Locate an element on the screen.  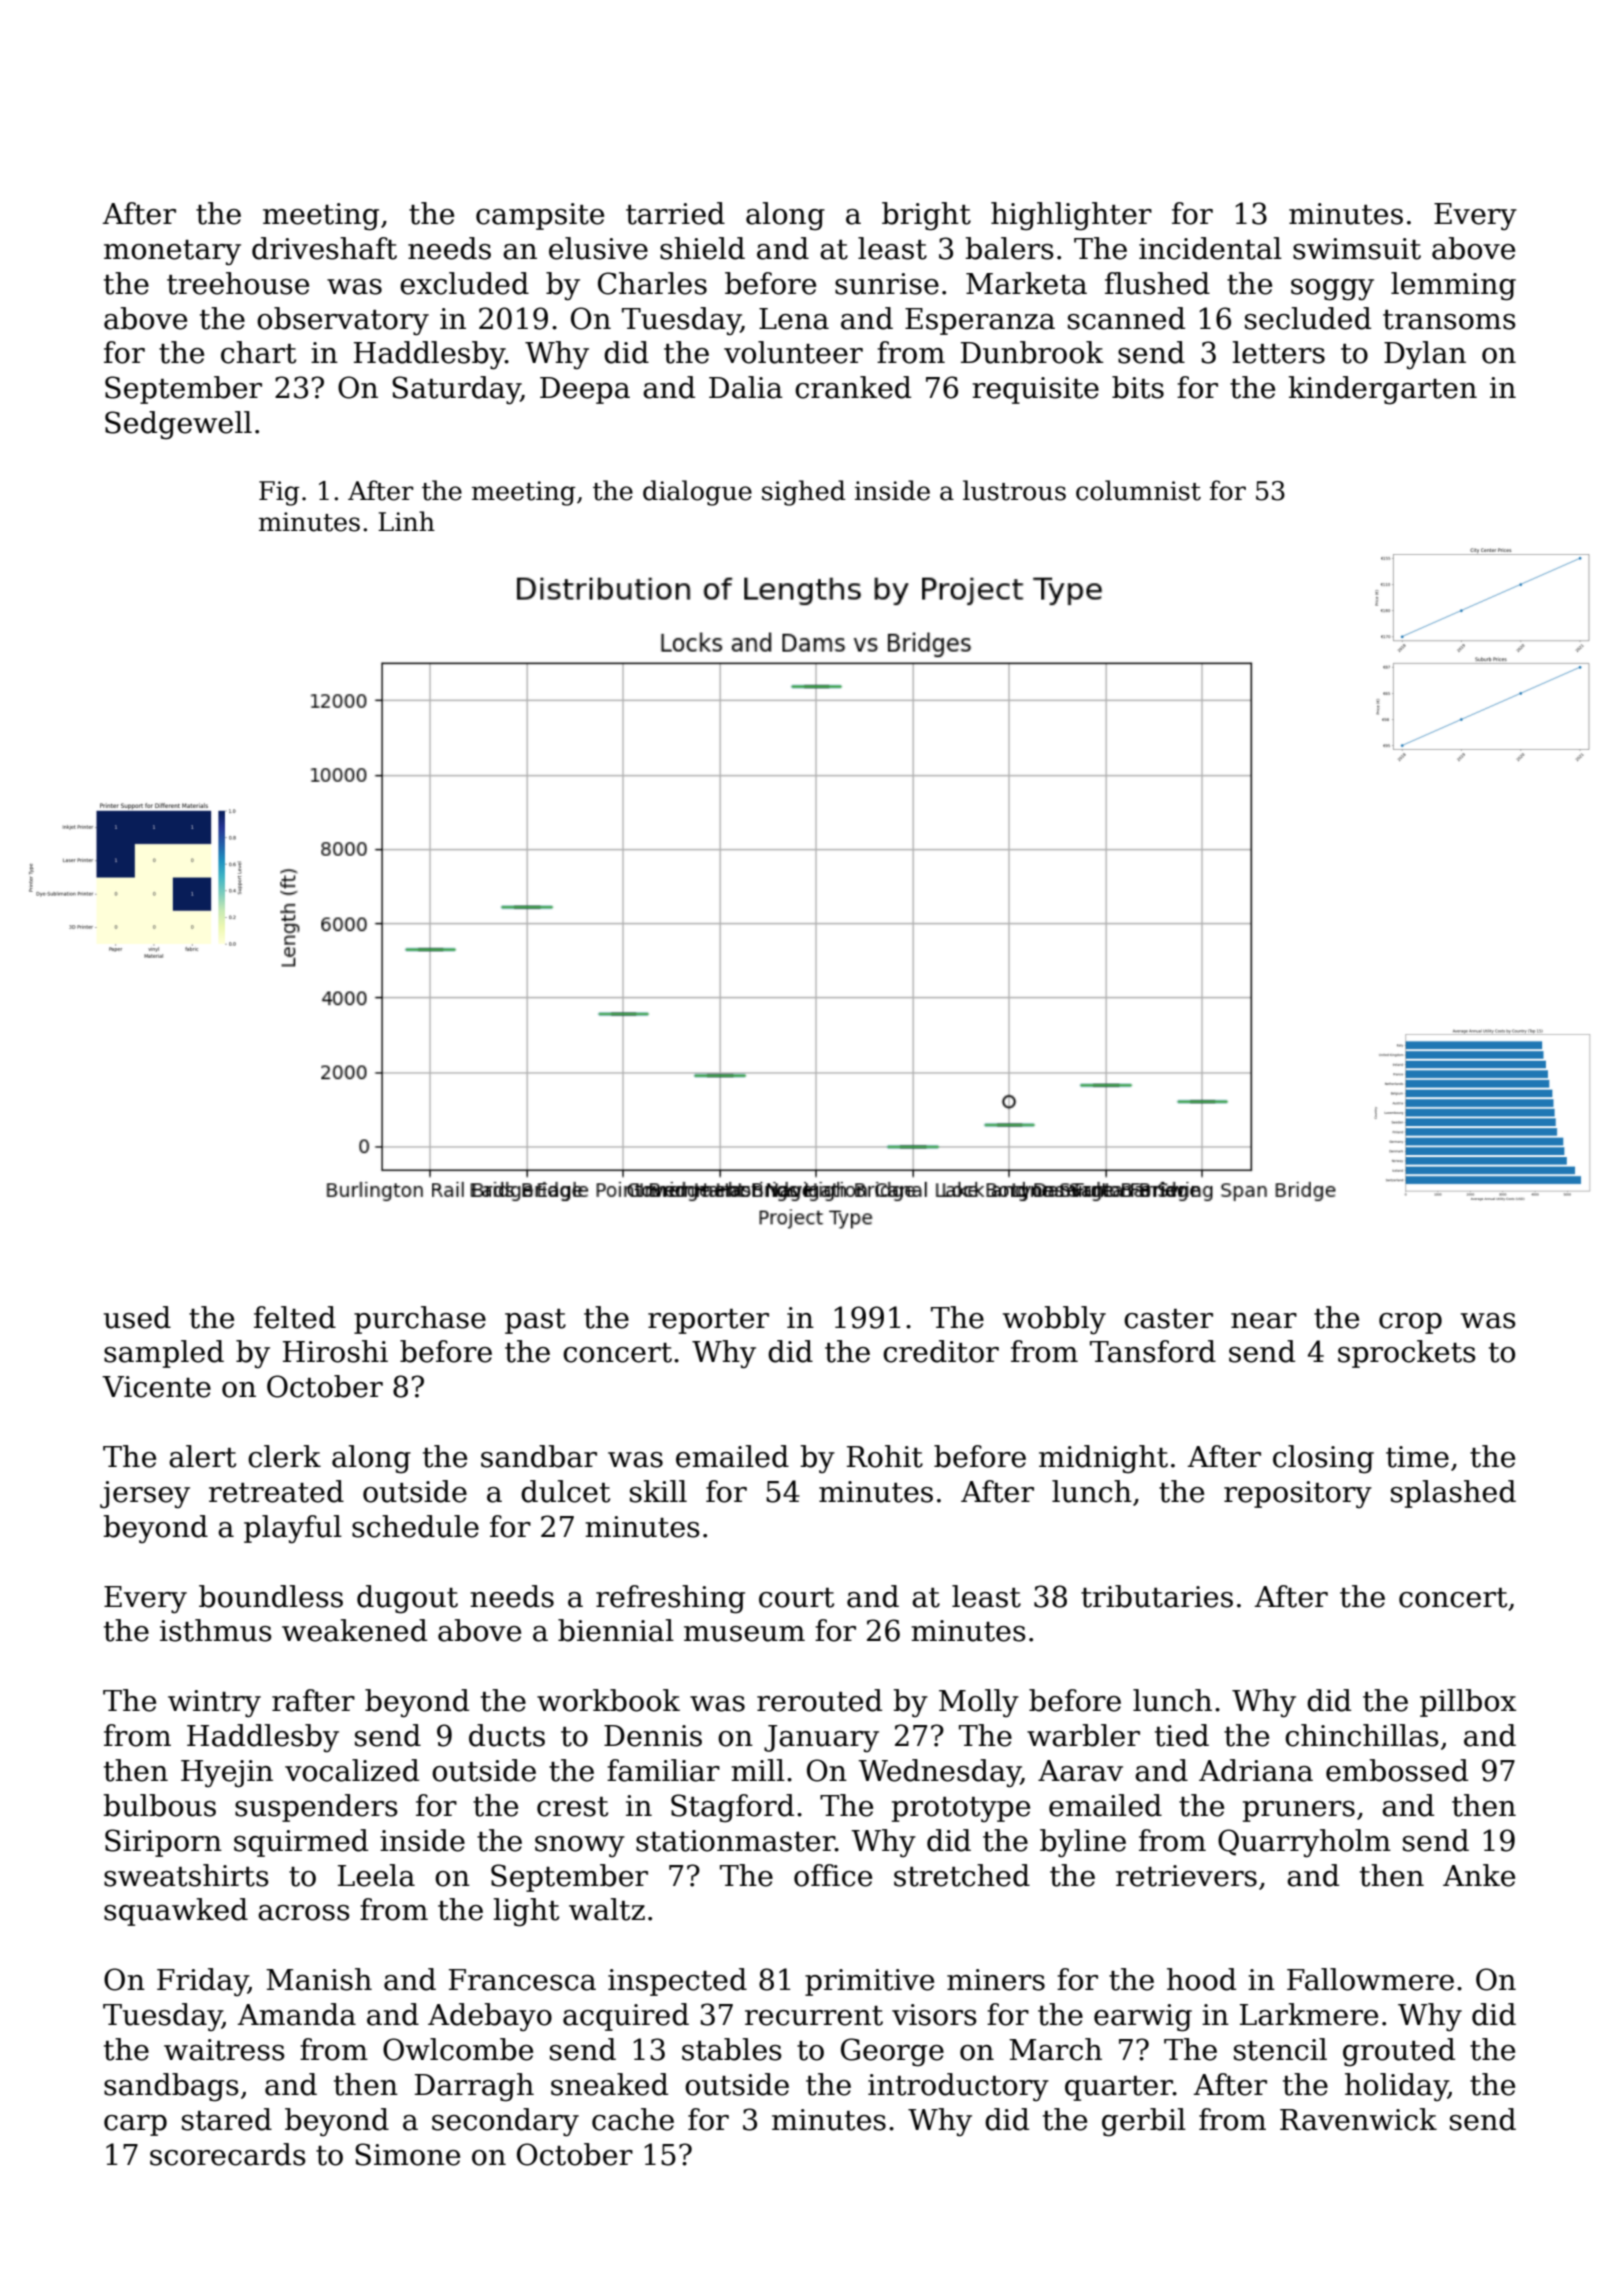
crop is located at coordinates (1410, 1323).
